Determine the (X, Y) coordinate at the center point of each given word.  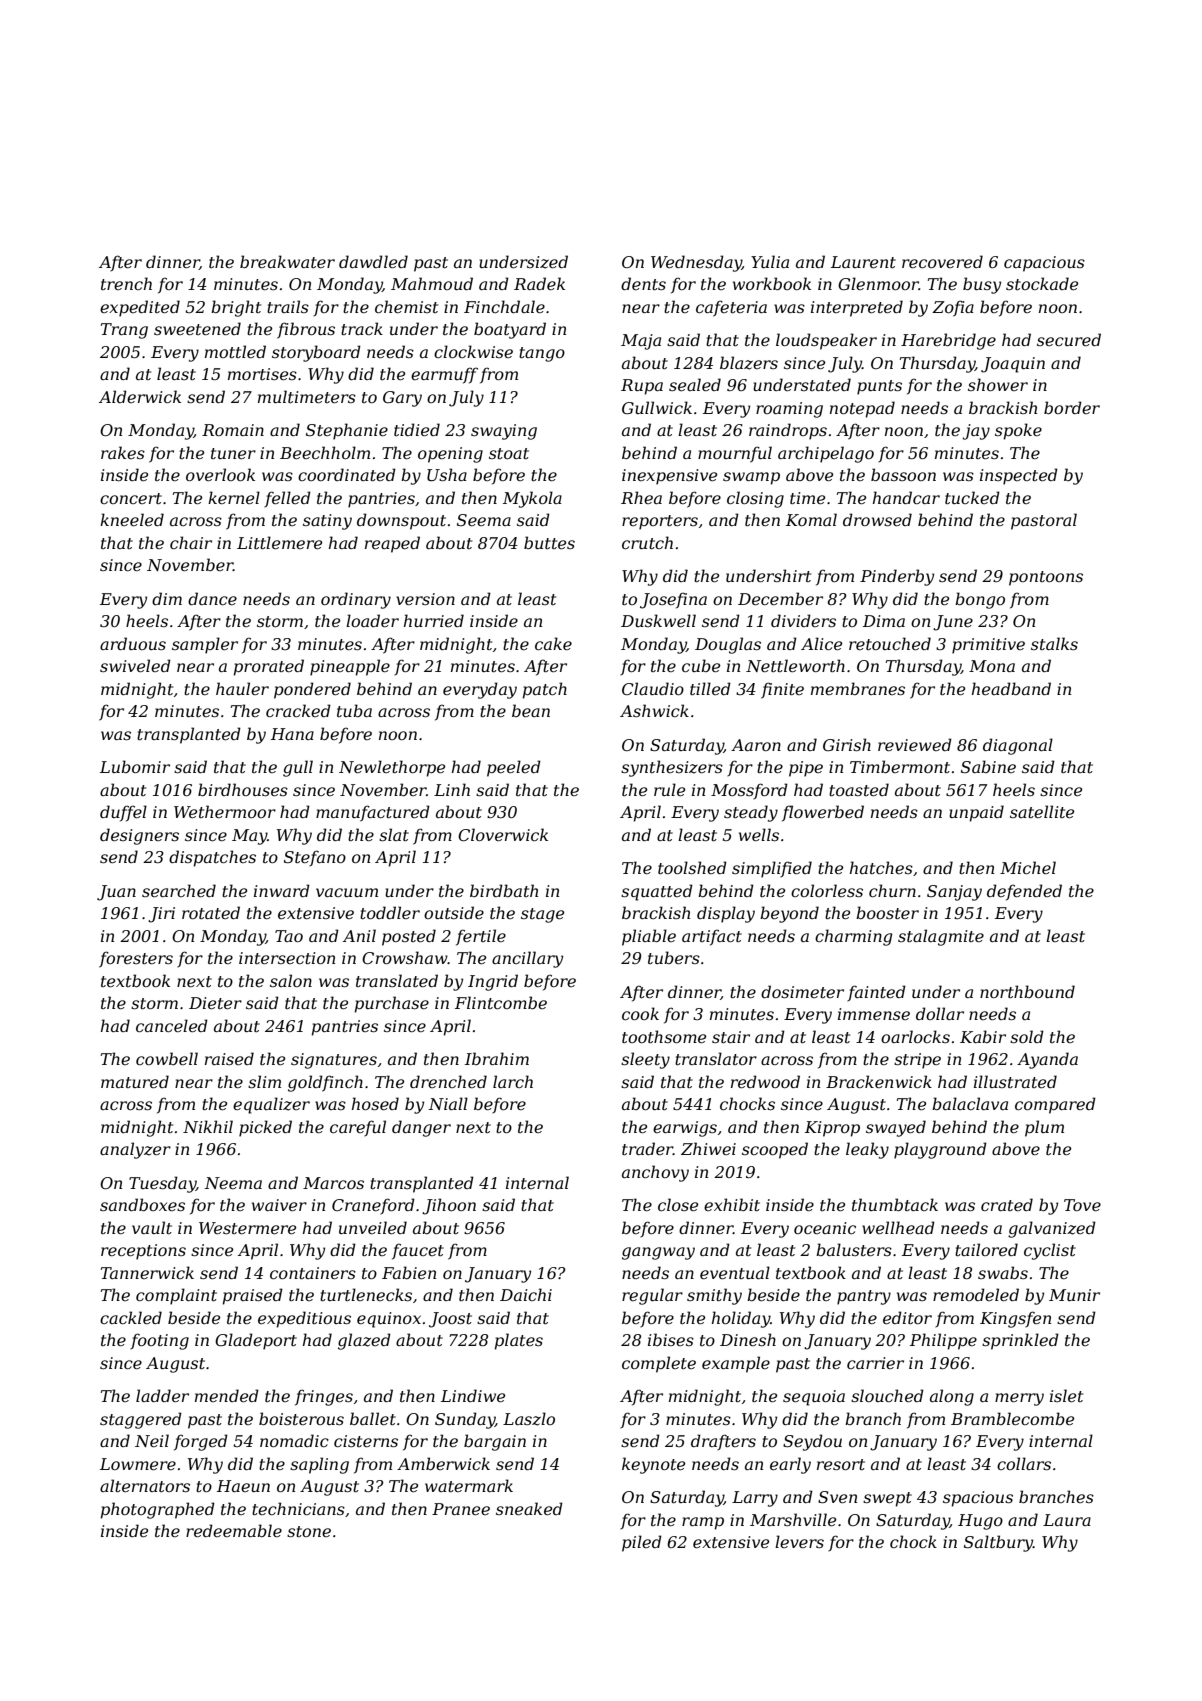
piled (642, 1543)
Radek (539, 283)
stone (309, 1531)
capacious (1044, 264)
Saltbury (998, 1543)
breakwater (287, 261)
